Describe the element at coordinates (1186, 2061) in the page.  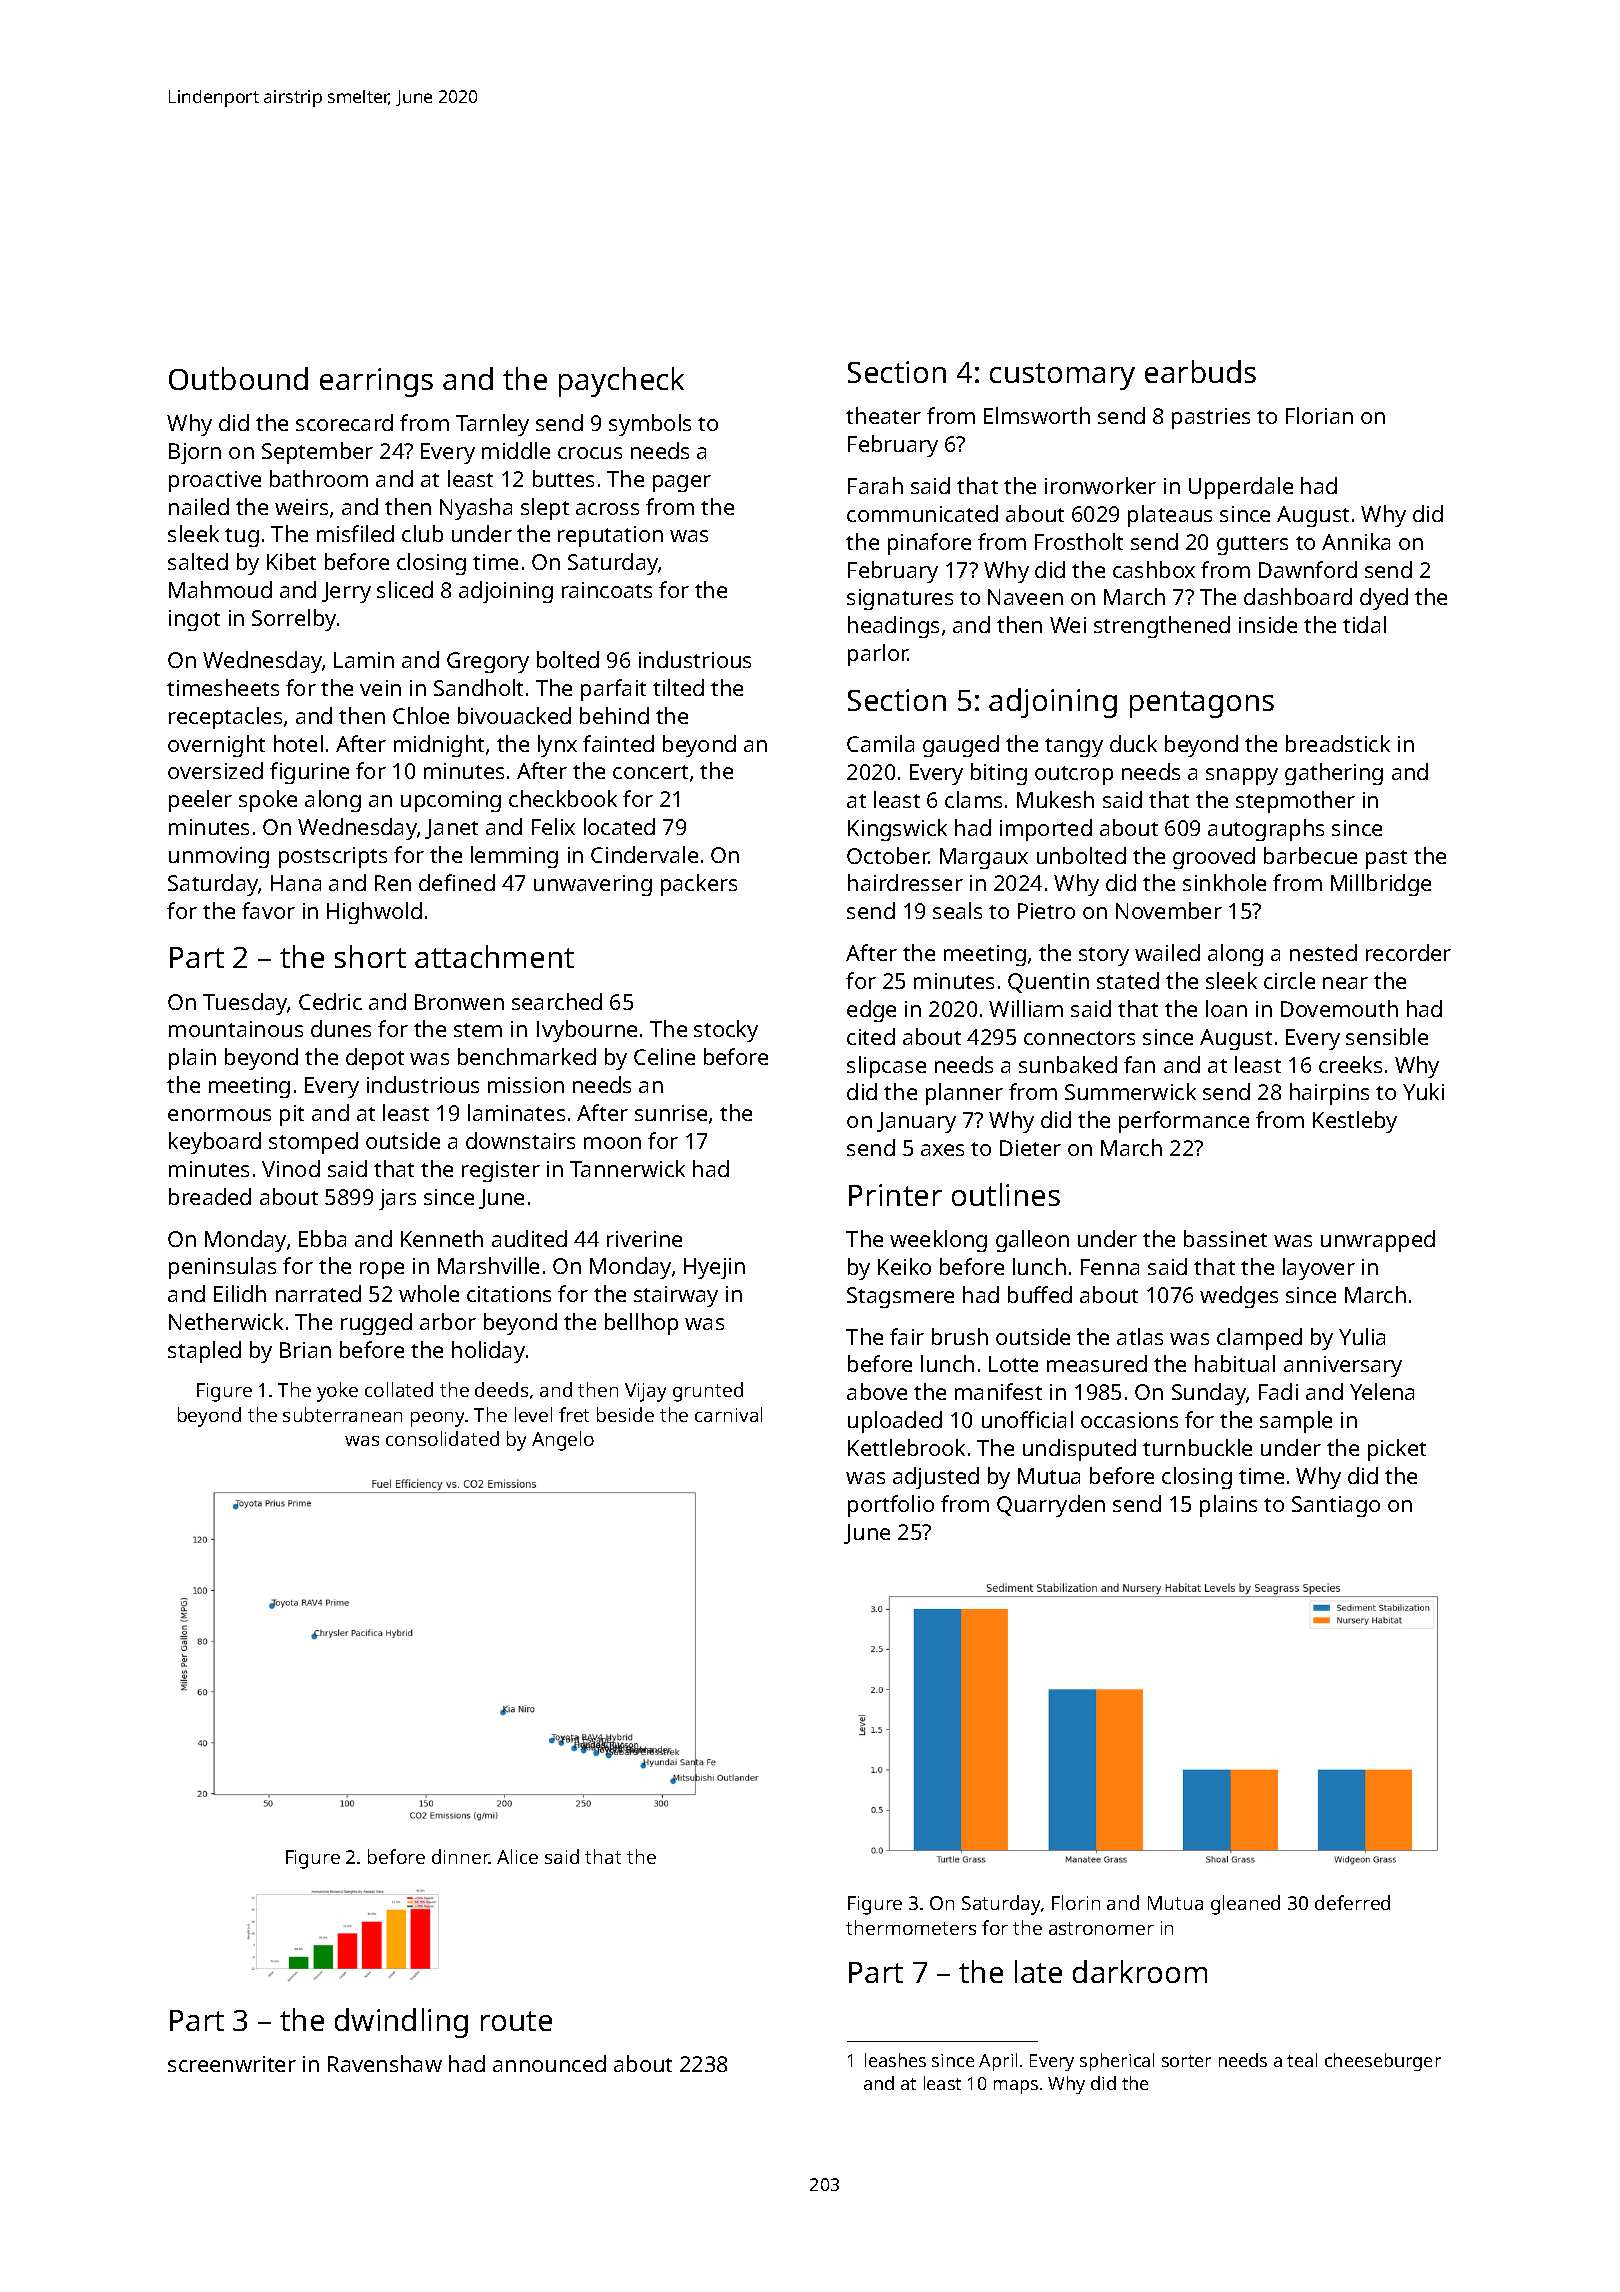
I see `sorter` at that location.
